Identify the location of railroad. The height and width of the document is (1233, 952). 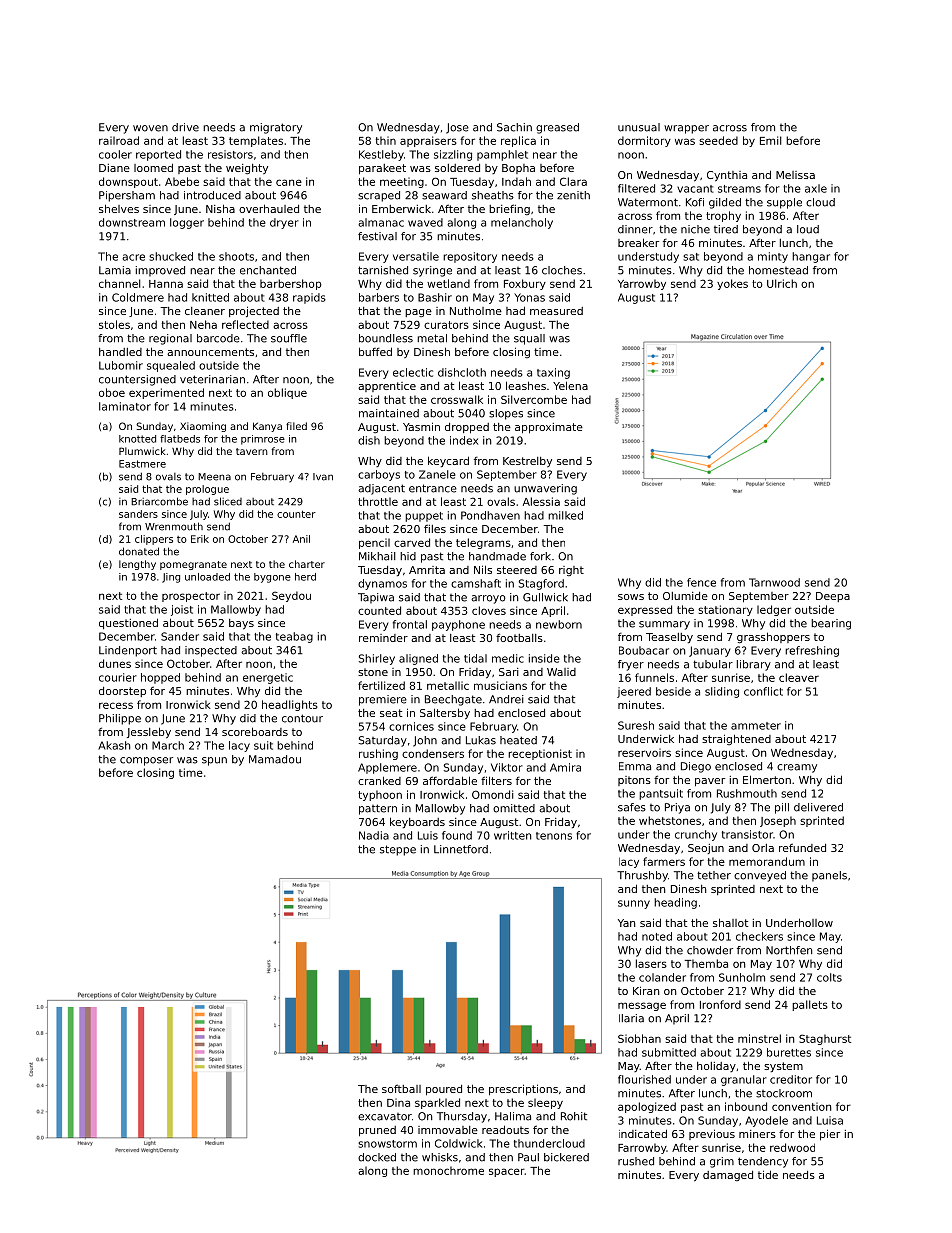
(119, 140).
